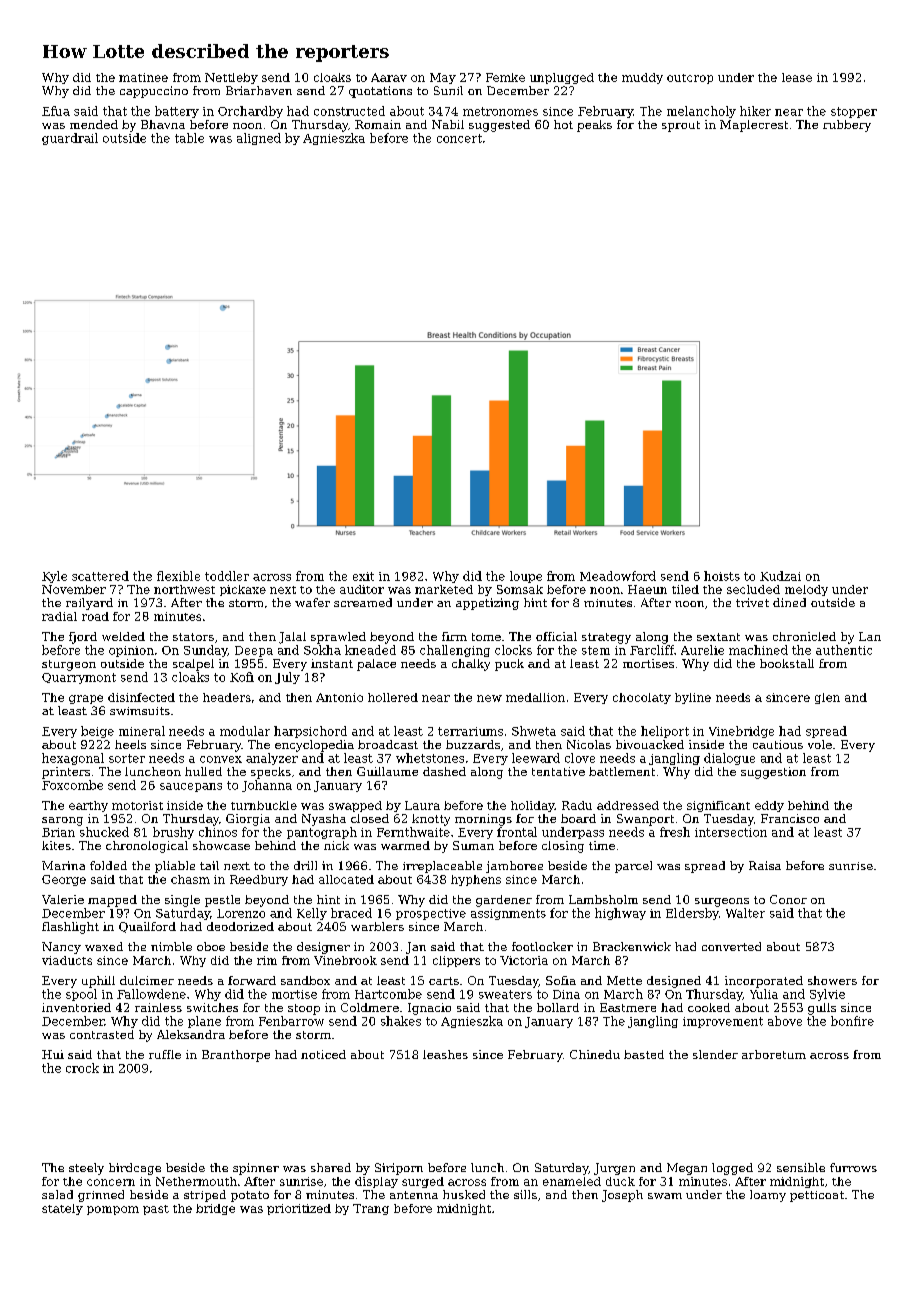  What do you see at coordinates (70, 139) in the image?
I see `guardrail` at bounding box center [70, 139].
